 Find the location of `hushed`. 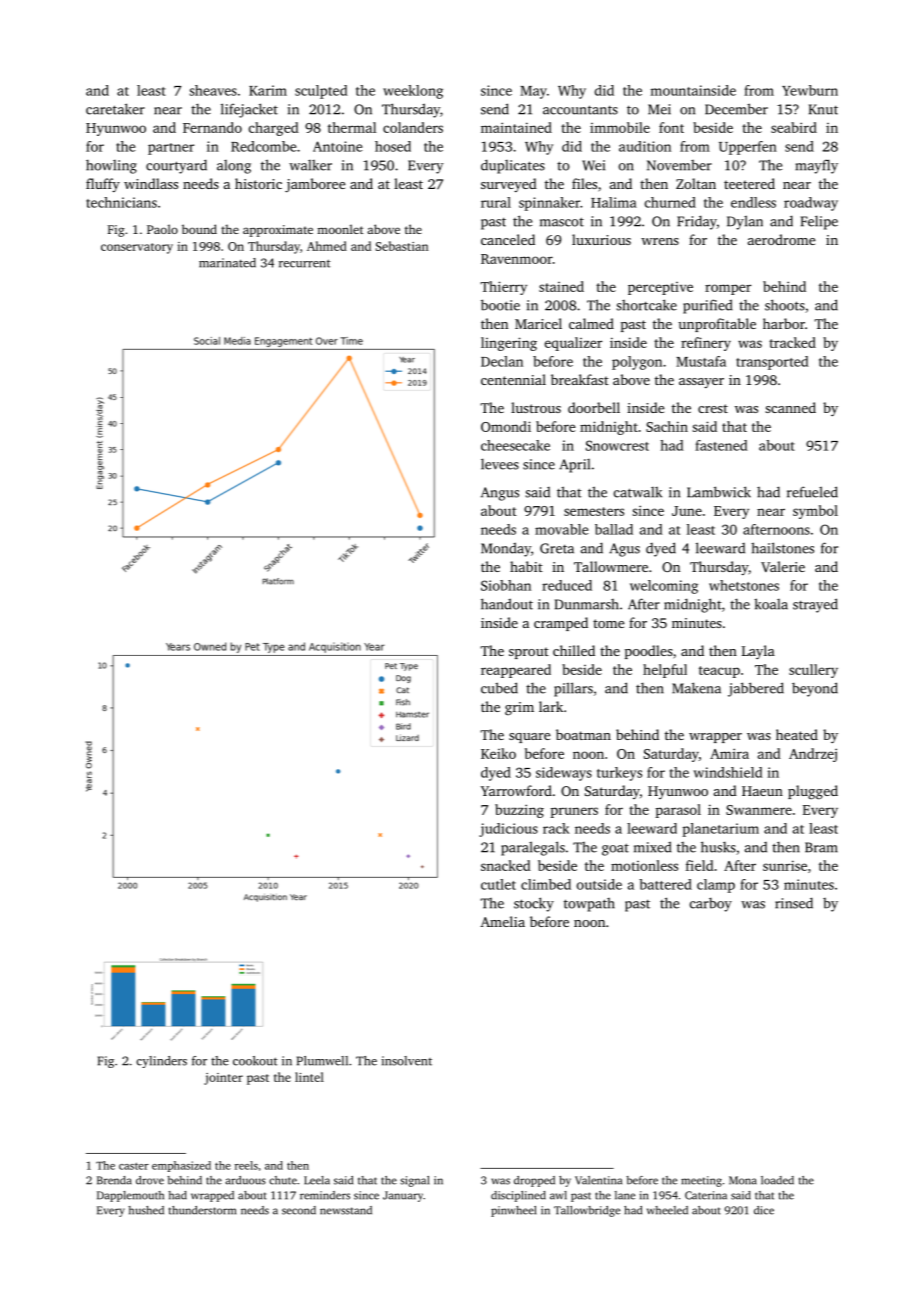

hushed is located at coordinates (146, 1210).
